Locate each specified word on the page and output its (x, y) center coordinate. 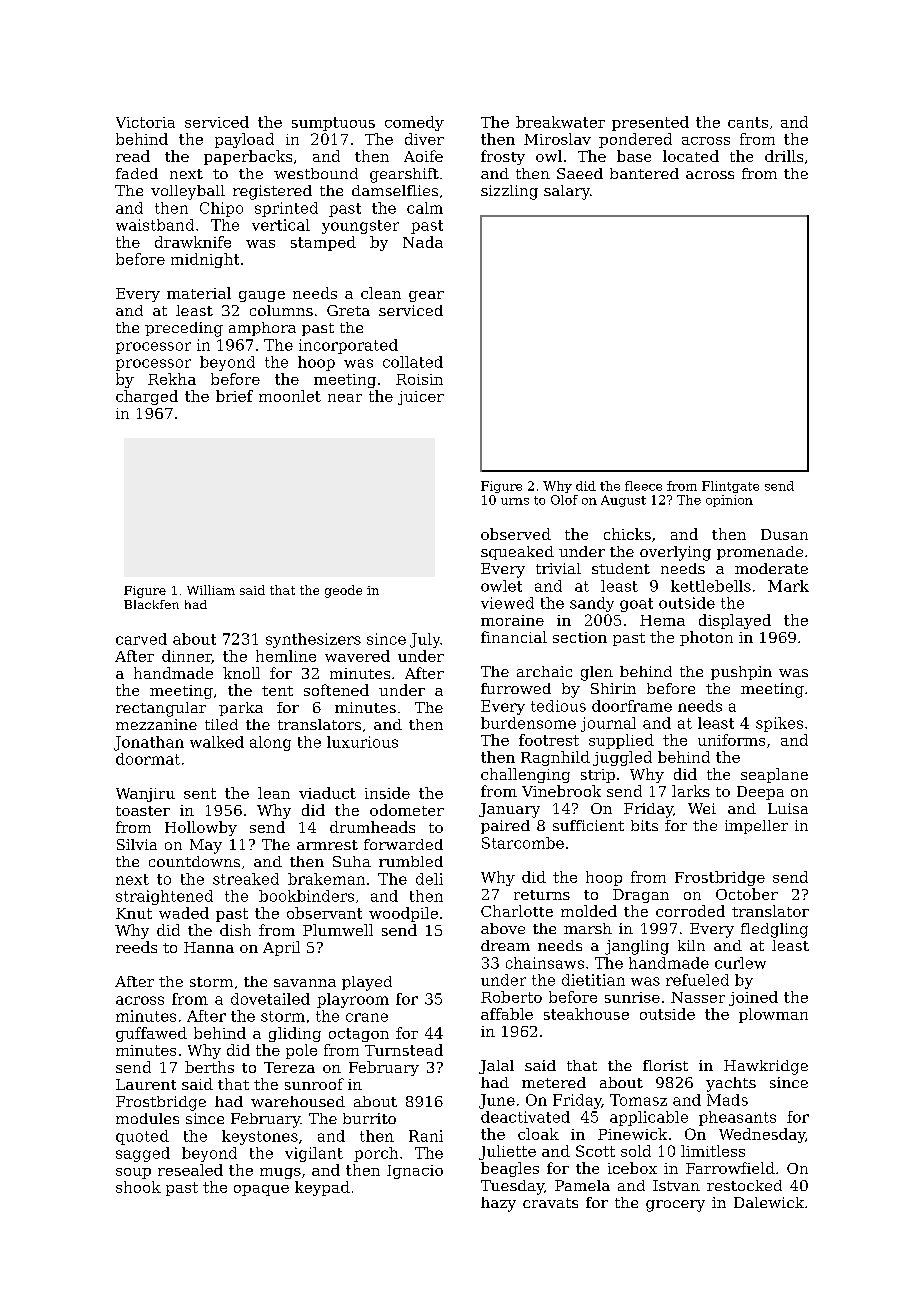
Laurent (146, 1084)
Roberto (511, 997)
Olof (564, 500)
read (133, 156)
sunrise (632, 997)
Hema (662, 620)
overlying (675, 553)
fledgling (774, 930)
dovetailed (270, 999)
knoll (241, 673)
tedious (558, 706)
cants (748, 122)
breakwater (560, 122)
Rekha (172, 379)
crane (367, 1017)
